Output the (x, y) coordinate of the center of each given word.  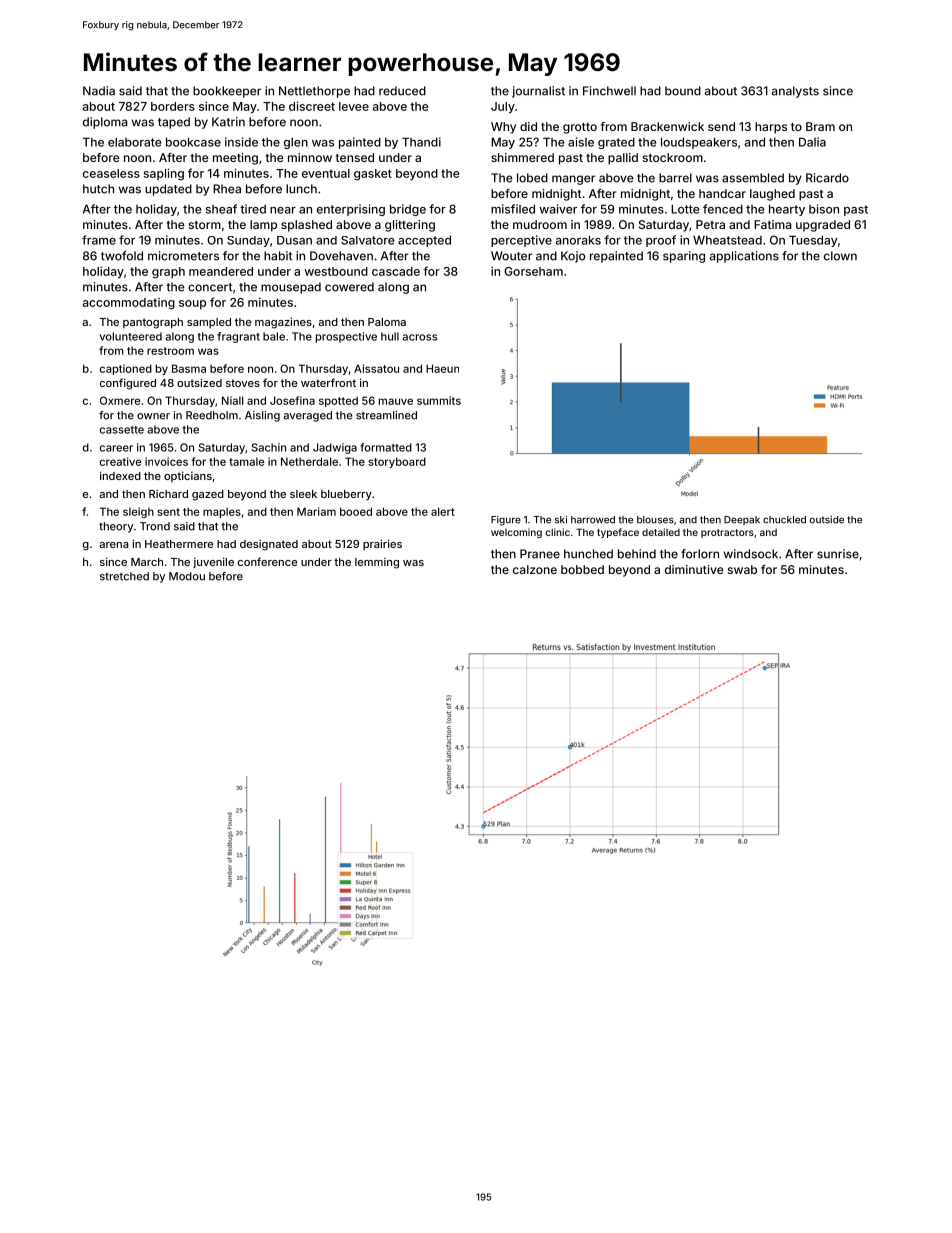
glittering (410, 226)
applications (744, 257)
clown (840, 256)
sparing (684, 257)
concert (210, 287)
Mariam (316, 511)
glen (296, 143)
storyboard (397, 462)
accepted (424, 241)
